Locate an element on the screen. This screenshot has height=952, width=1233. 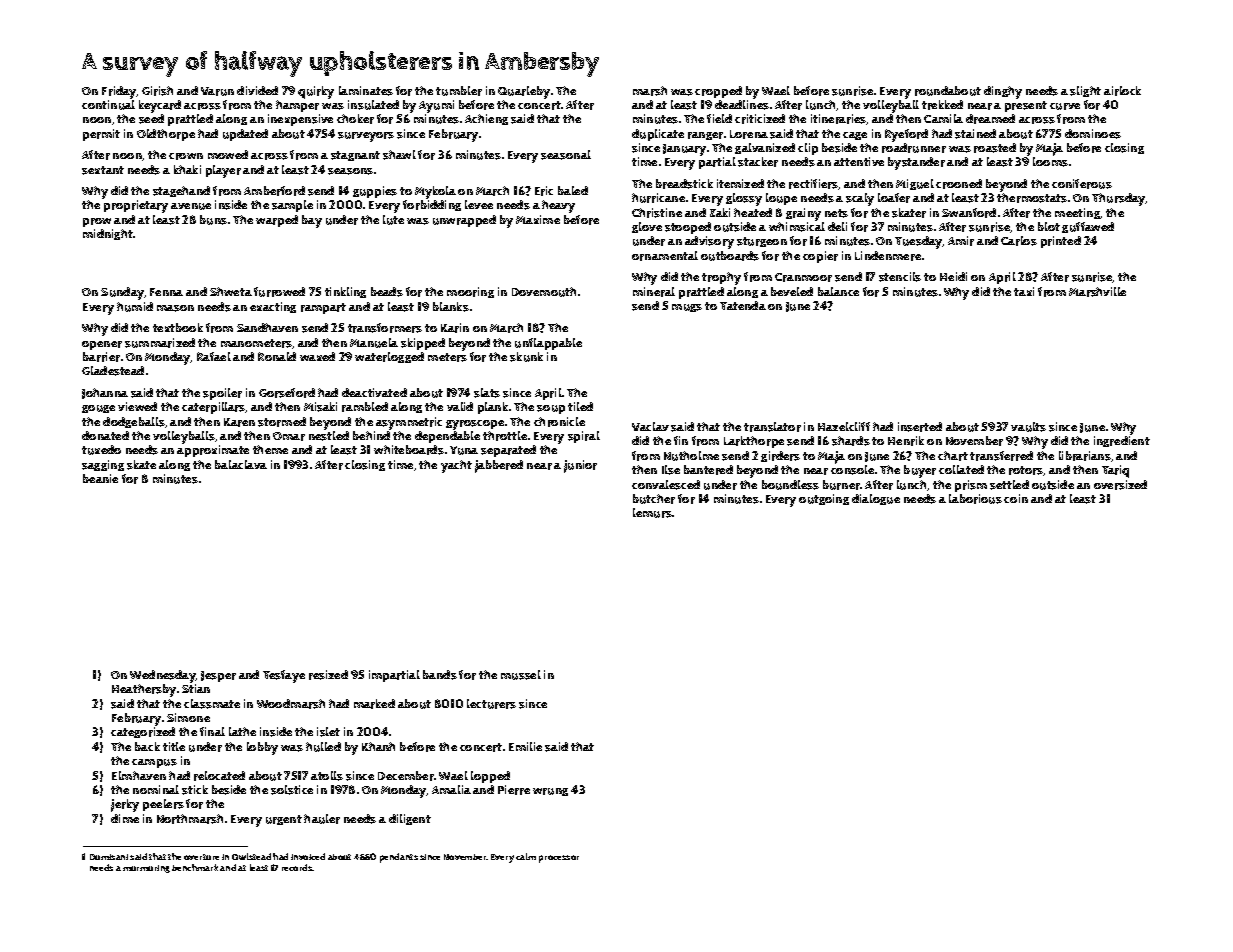
Girish is located at coordinates (157, 91).
